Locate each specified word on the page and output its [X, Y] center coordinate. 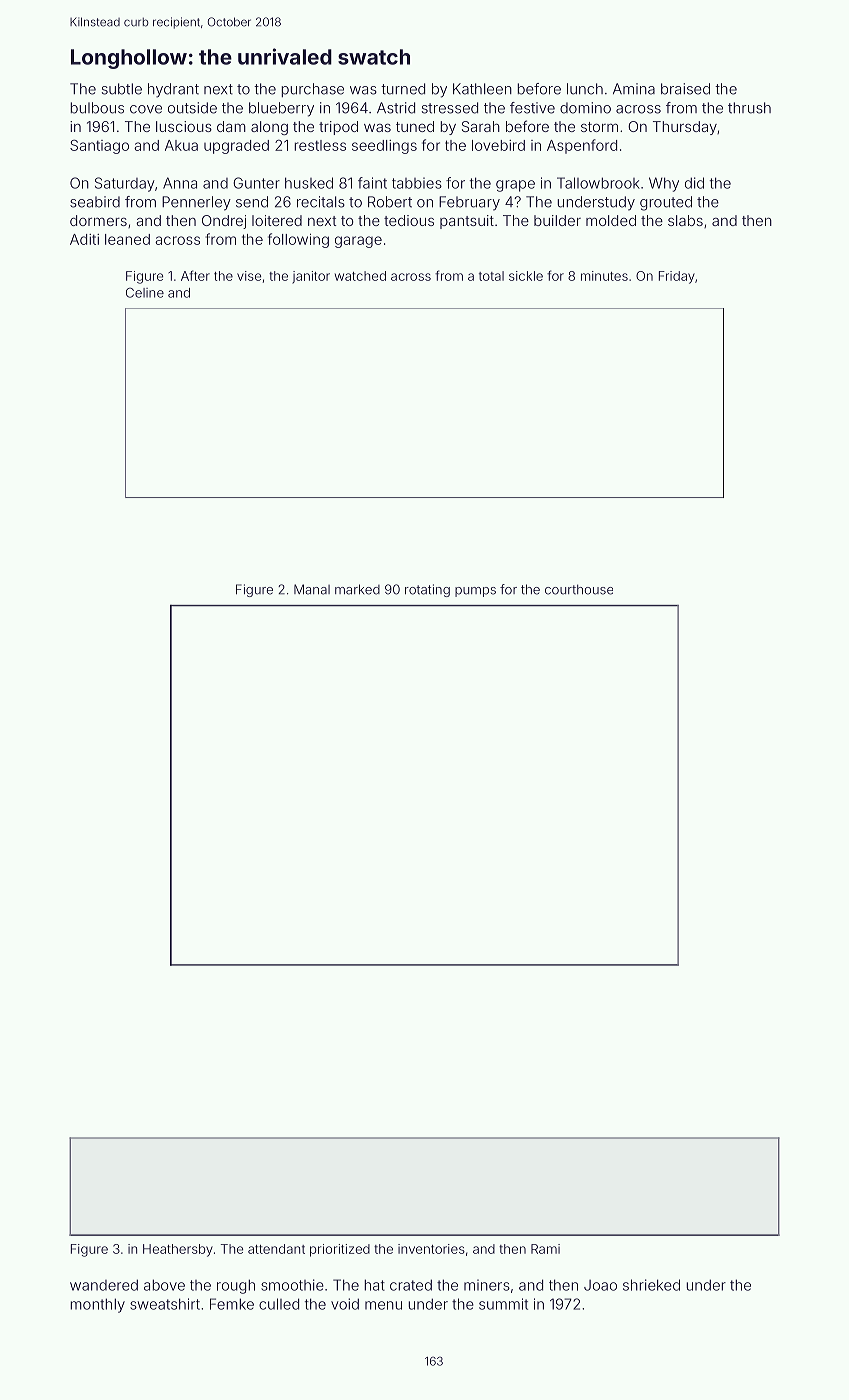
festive [532, 108]
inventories [431, 1249]
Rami [545, 1249]
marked [357, 589]
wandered [104, 1285]
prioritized [340, 1250]
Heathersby [178, 1250]
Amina [634, 89]
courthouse [579, 589]
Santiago [99, 147]
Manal [312, 589]
